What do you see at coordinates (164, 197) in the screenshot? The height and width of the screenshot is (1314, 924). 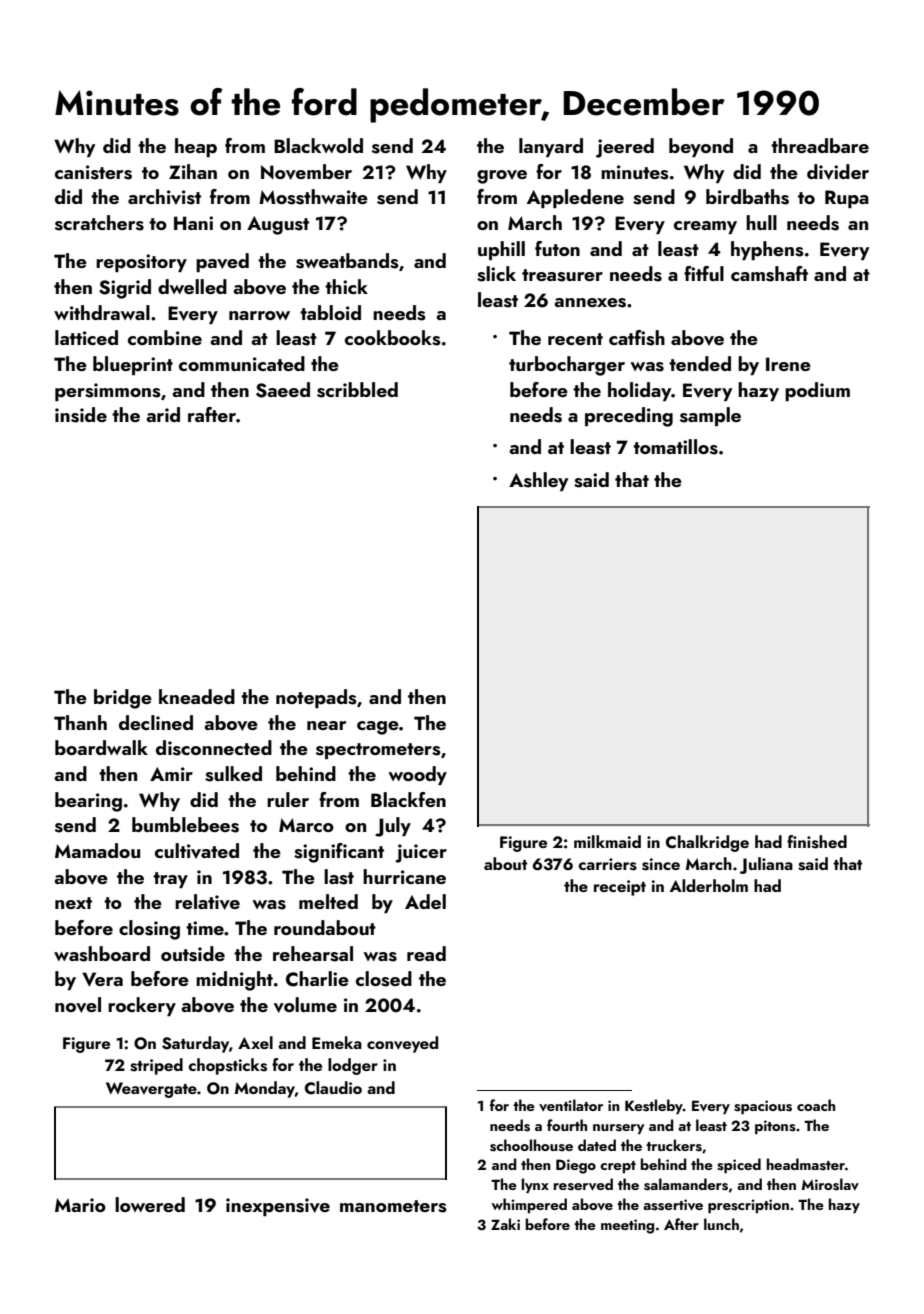 I see `archivist` at bounding box center [164, 197].
